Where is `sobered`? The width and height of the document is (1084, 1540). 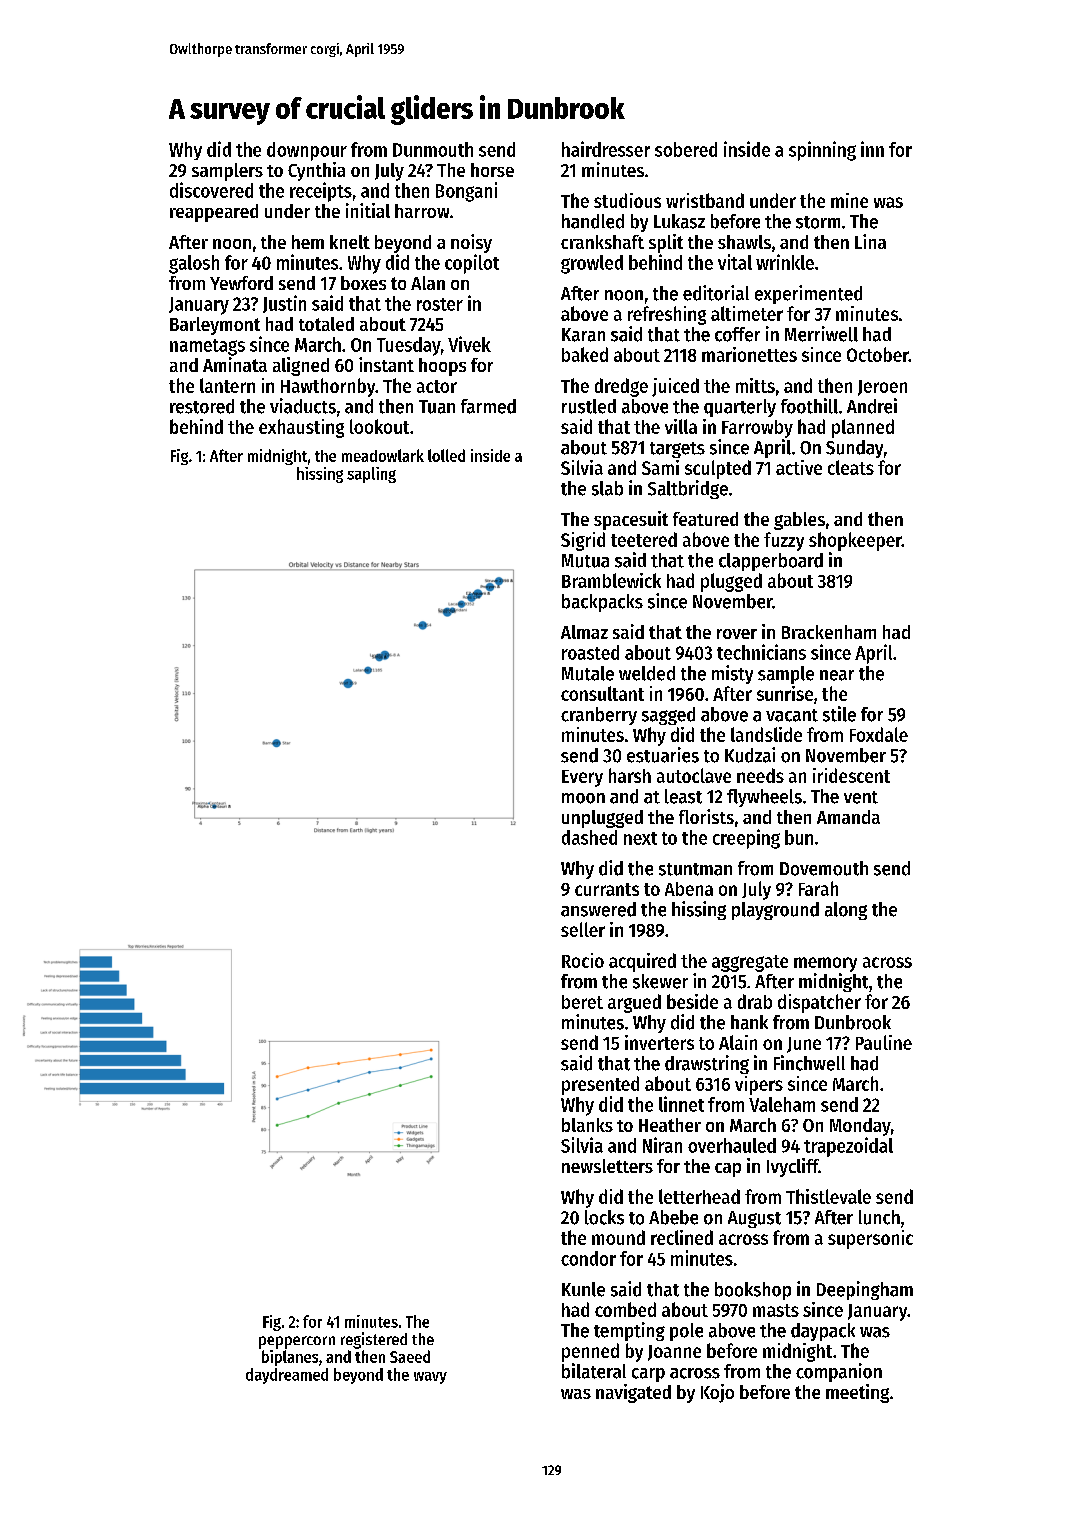 sobered is located at coordinates (686, 149).
